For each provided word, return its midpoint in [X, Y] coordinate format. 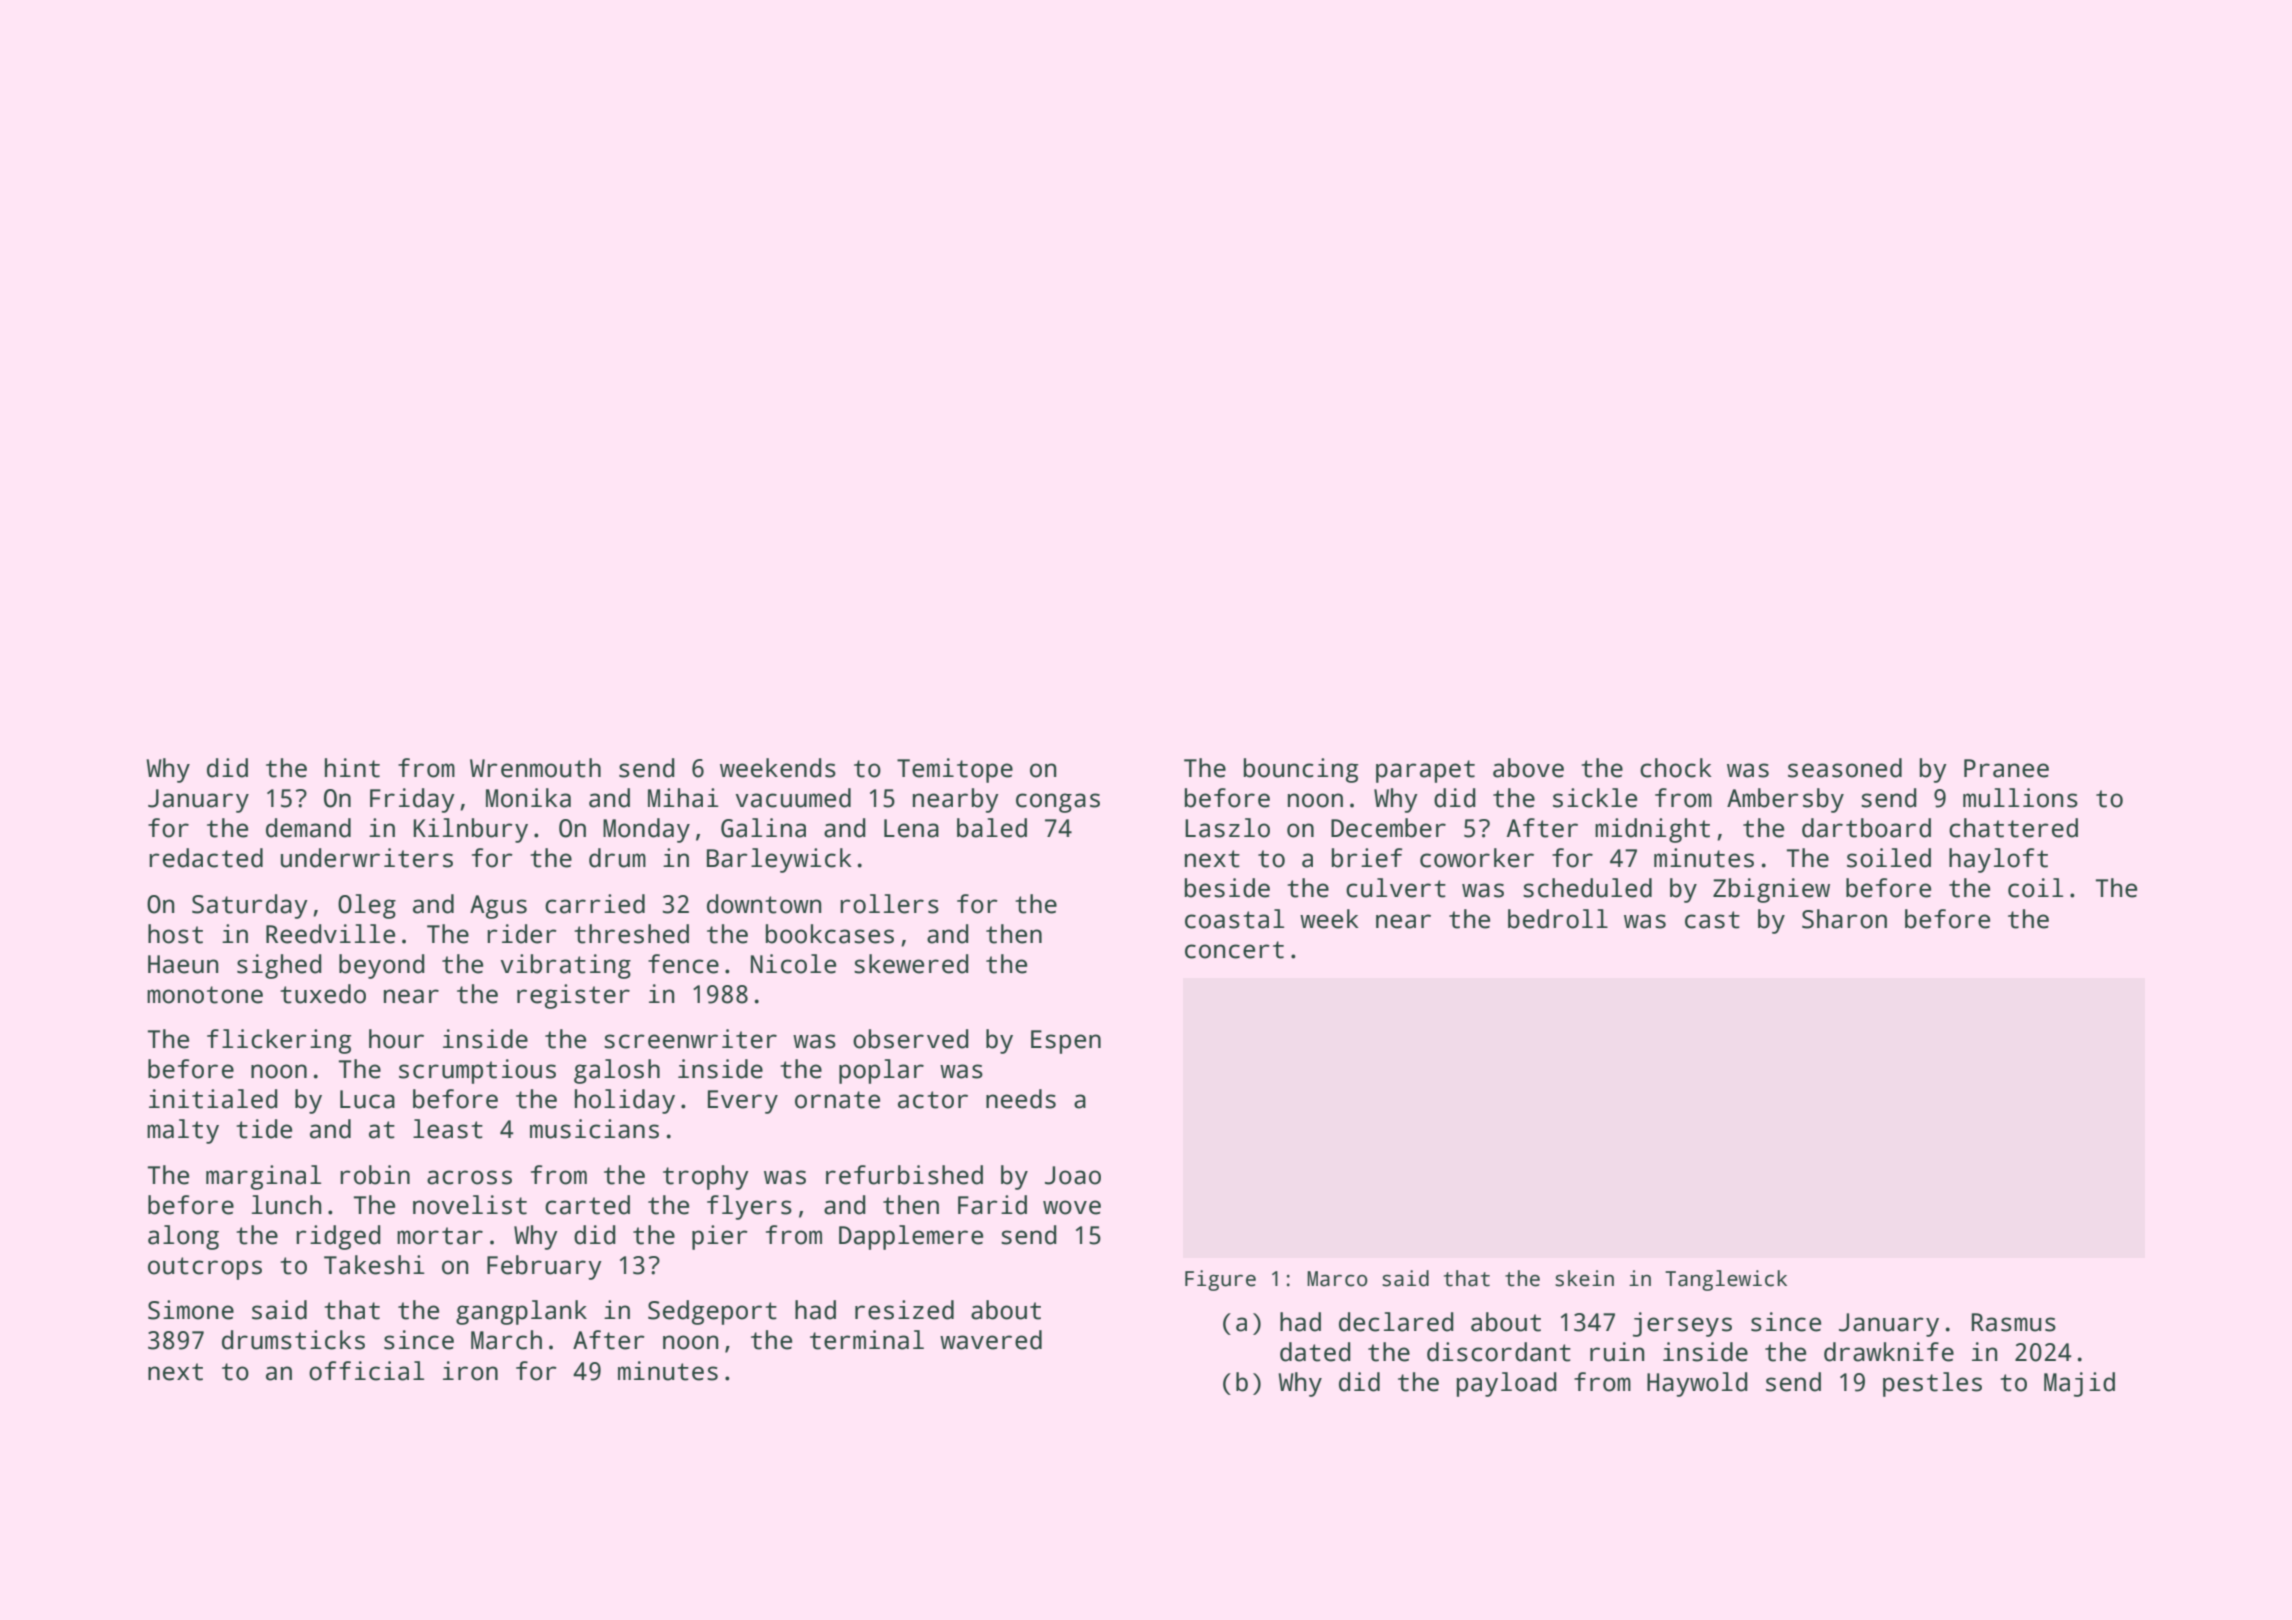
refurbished [904, 1175]
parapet [1425, 771]
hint [352, 768]
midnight [1652, 830]
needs [1021, 1099]
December [1388, 828]
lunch [286, 1205]
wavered [991, 1340]
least [448, 1129]
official [366, 1371]
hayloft [1998, 860]
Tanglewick [1726, 1280]
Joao [1073, 1175]
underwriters [367, 858]
